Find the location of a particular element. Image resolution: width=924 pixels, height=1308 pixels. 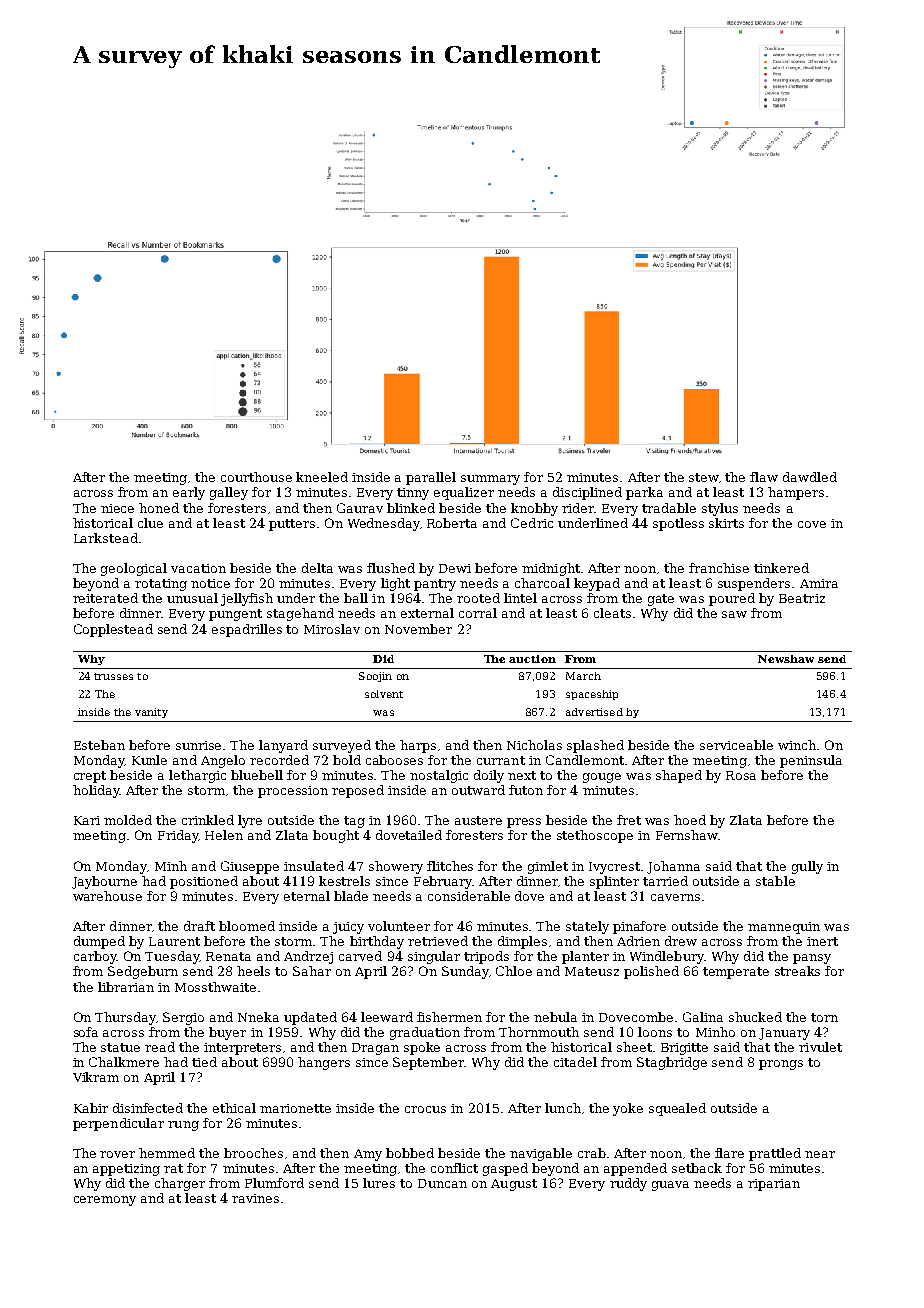

solvent is located at coordinates (384, 694).
